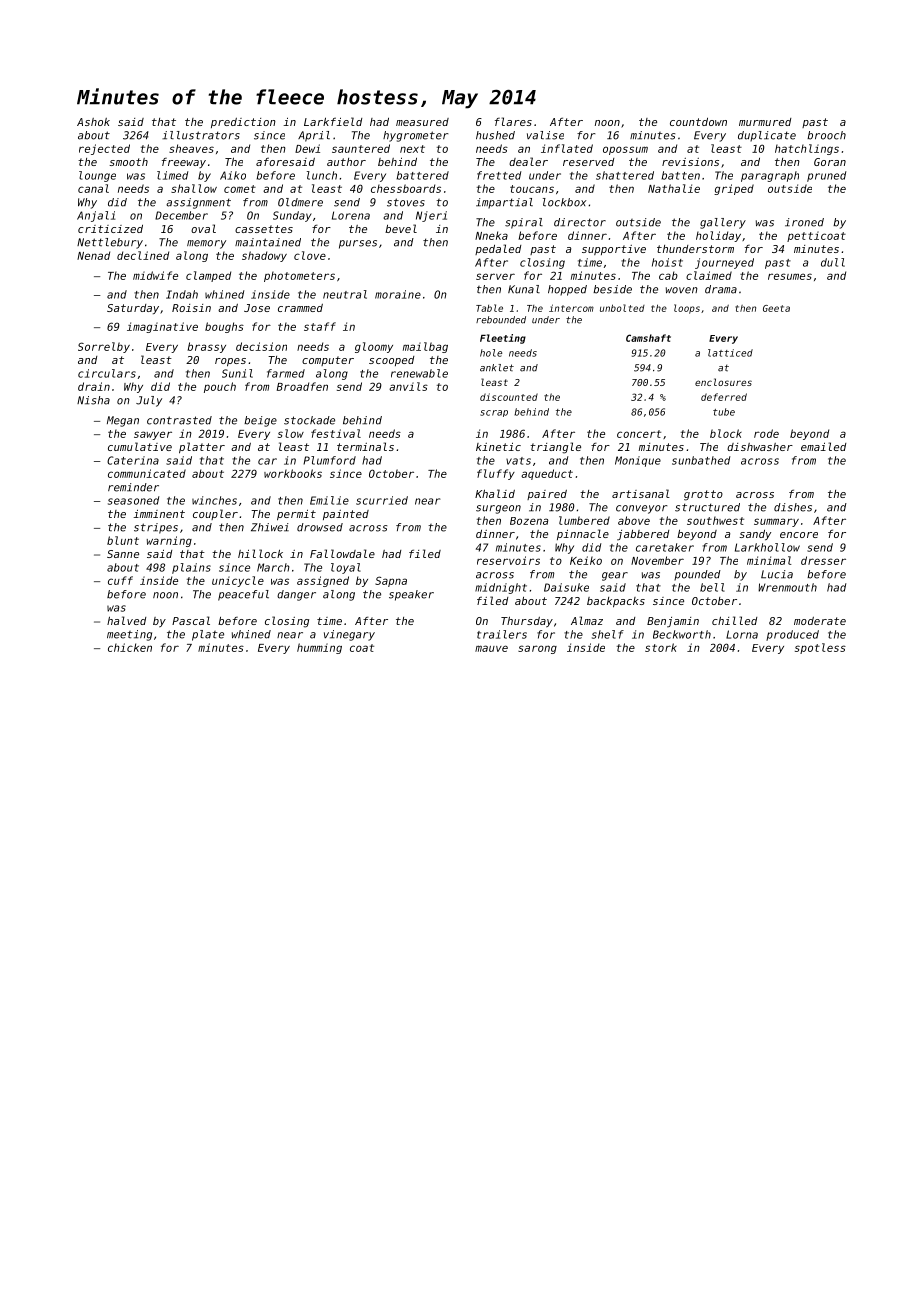 Image resolution: width=924 pixels, height=1308 pixels. What do you see at coordinates (358, 244) in the page?
I see `purses` at bounding box center [358, 244].
